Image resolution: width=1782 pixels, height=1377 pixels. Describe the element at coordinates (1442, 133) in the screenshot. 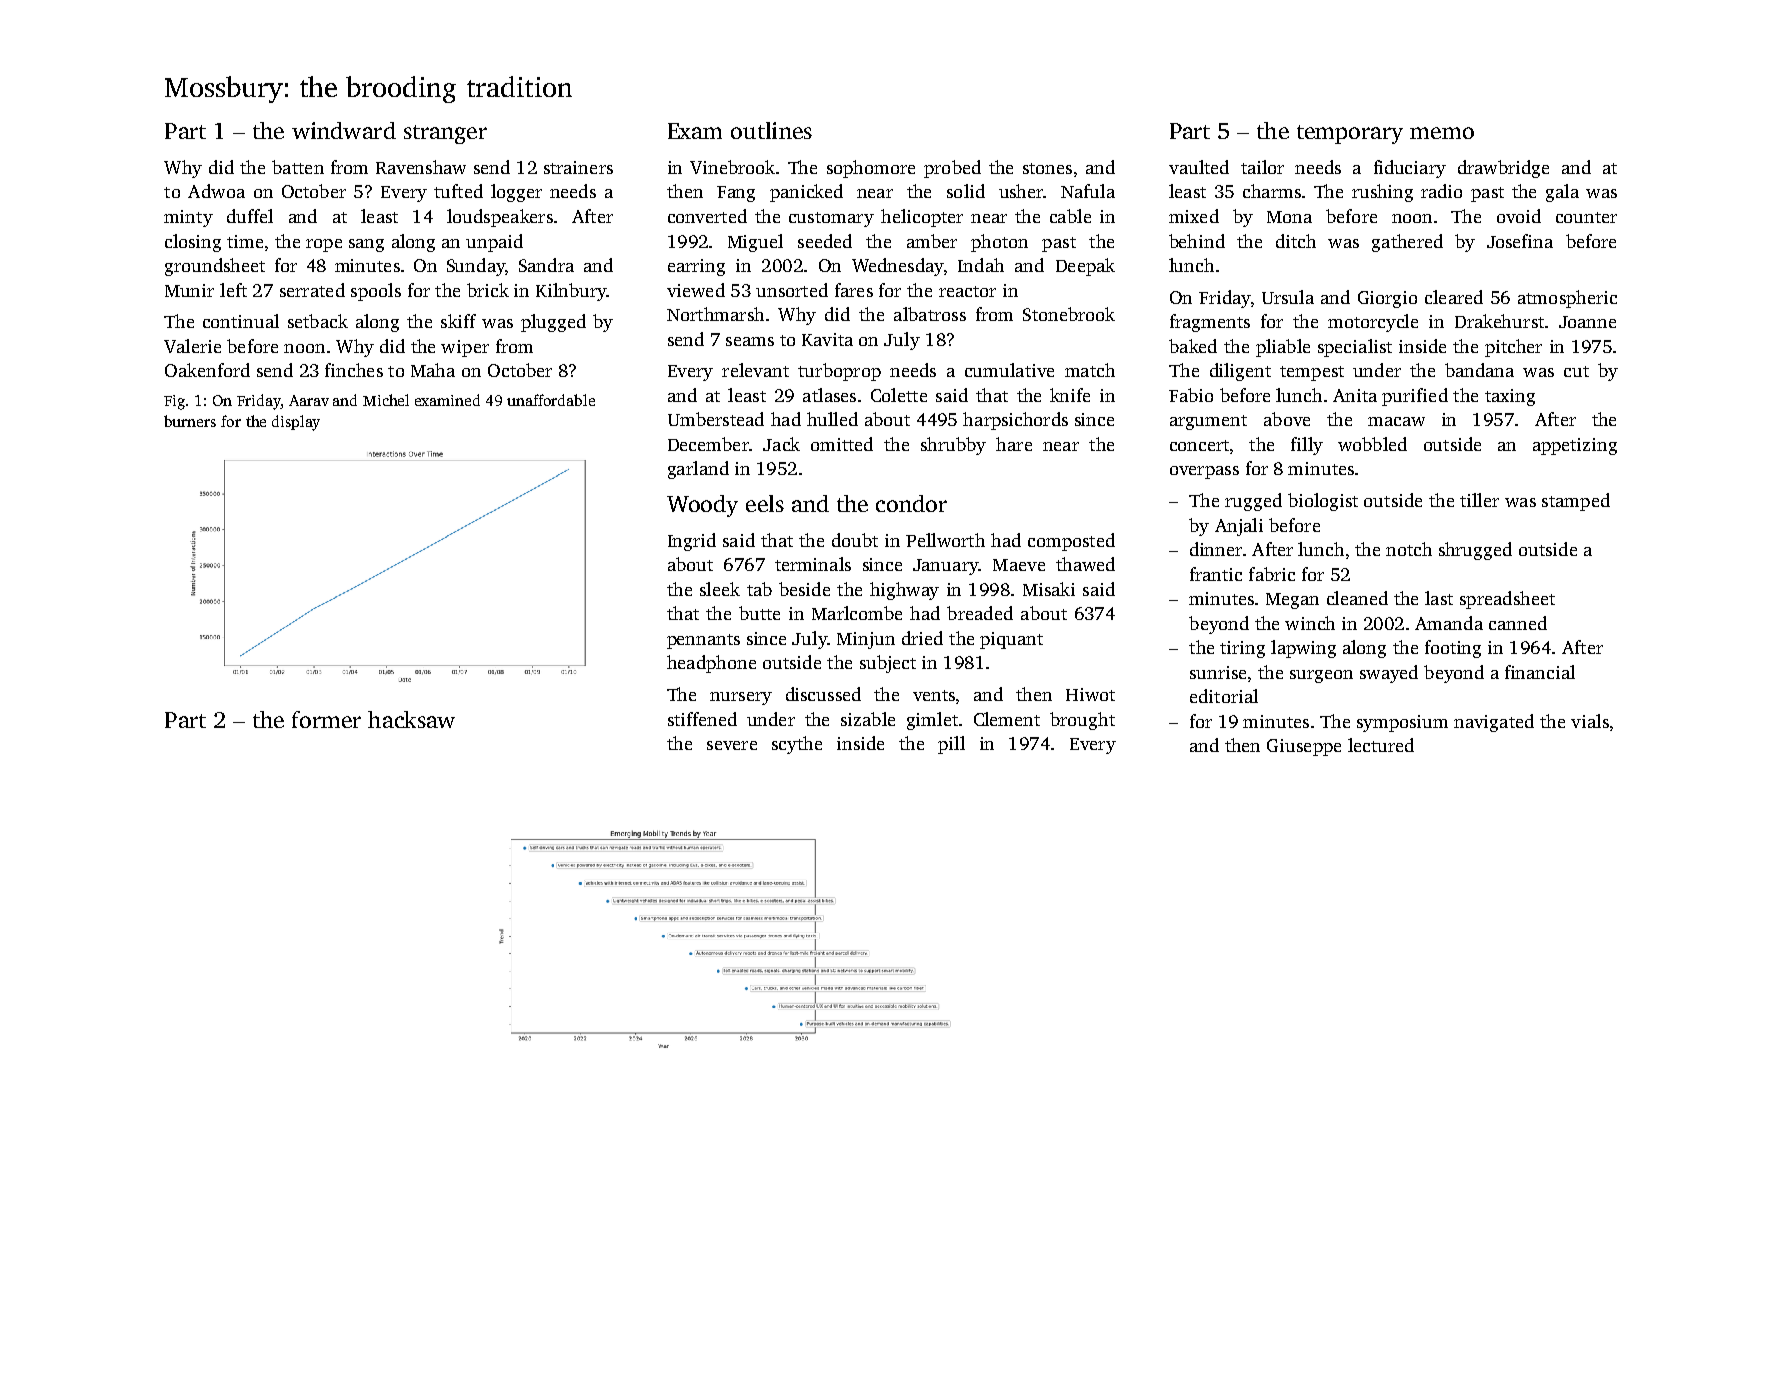

I see `memo` at that location.
